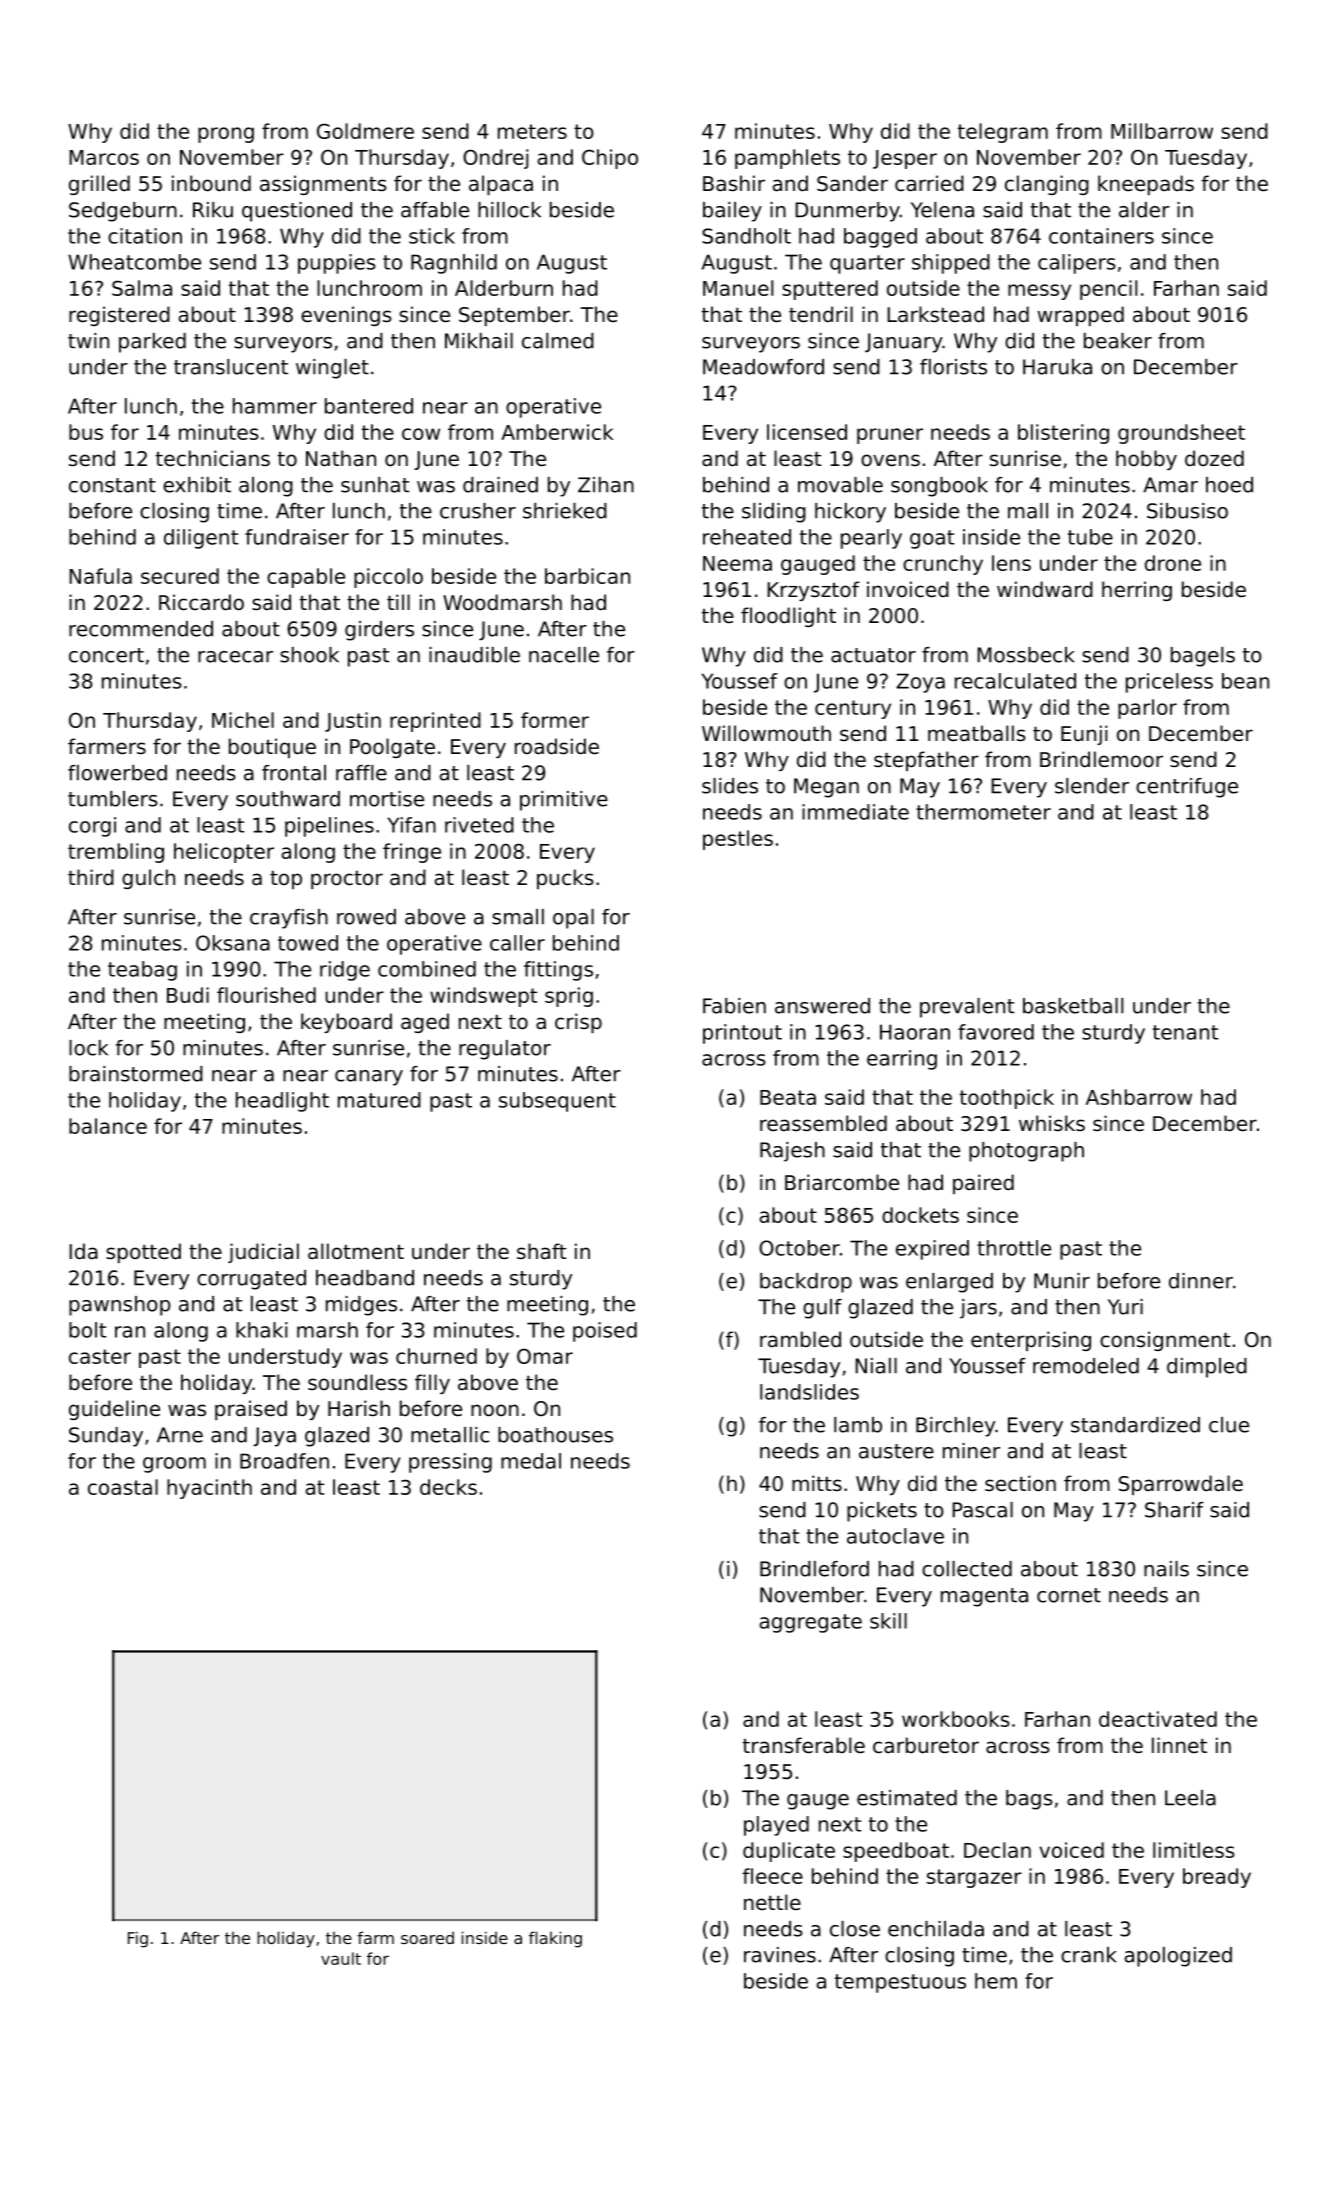  What do you see at coordinates (138, 1939) in the document?
I see `Fig` at bounding box center [138, 1939].
